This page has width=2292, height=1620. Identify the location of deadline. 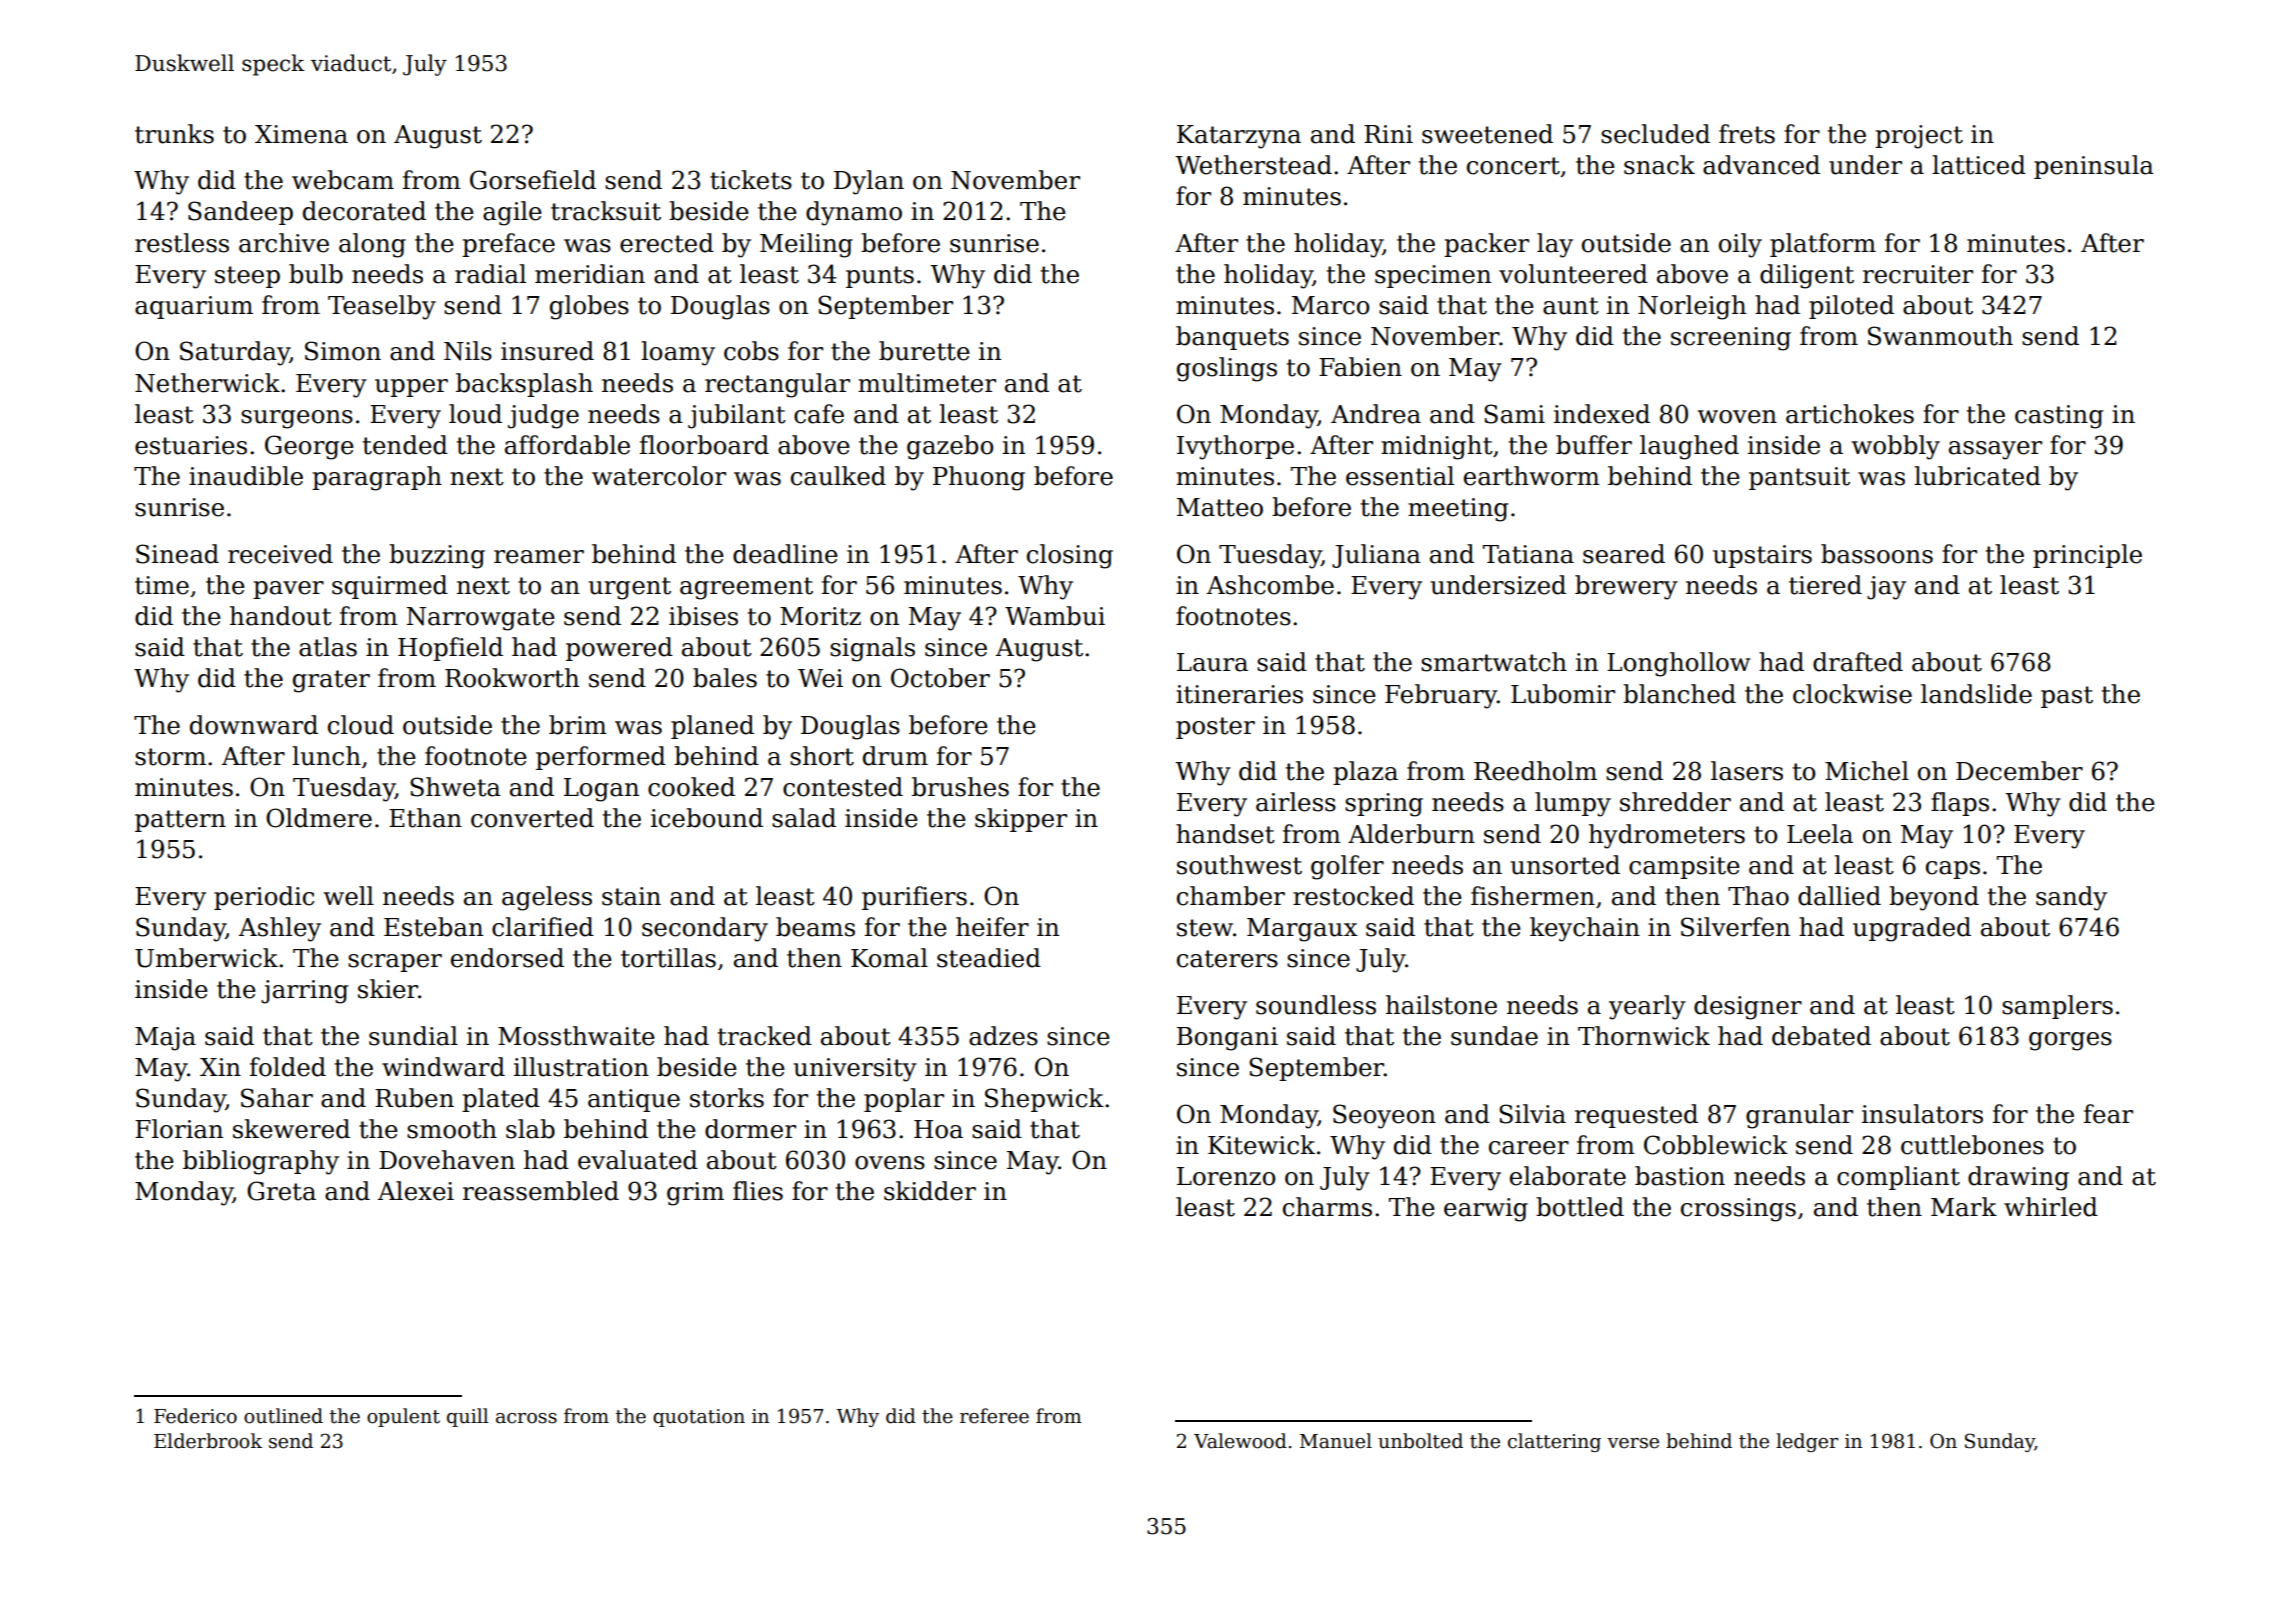
(785, 554).
